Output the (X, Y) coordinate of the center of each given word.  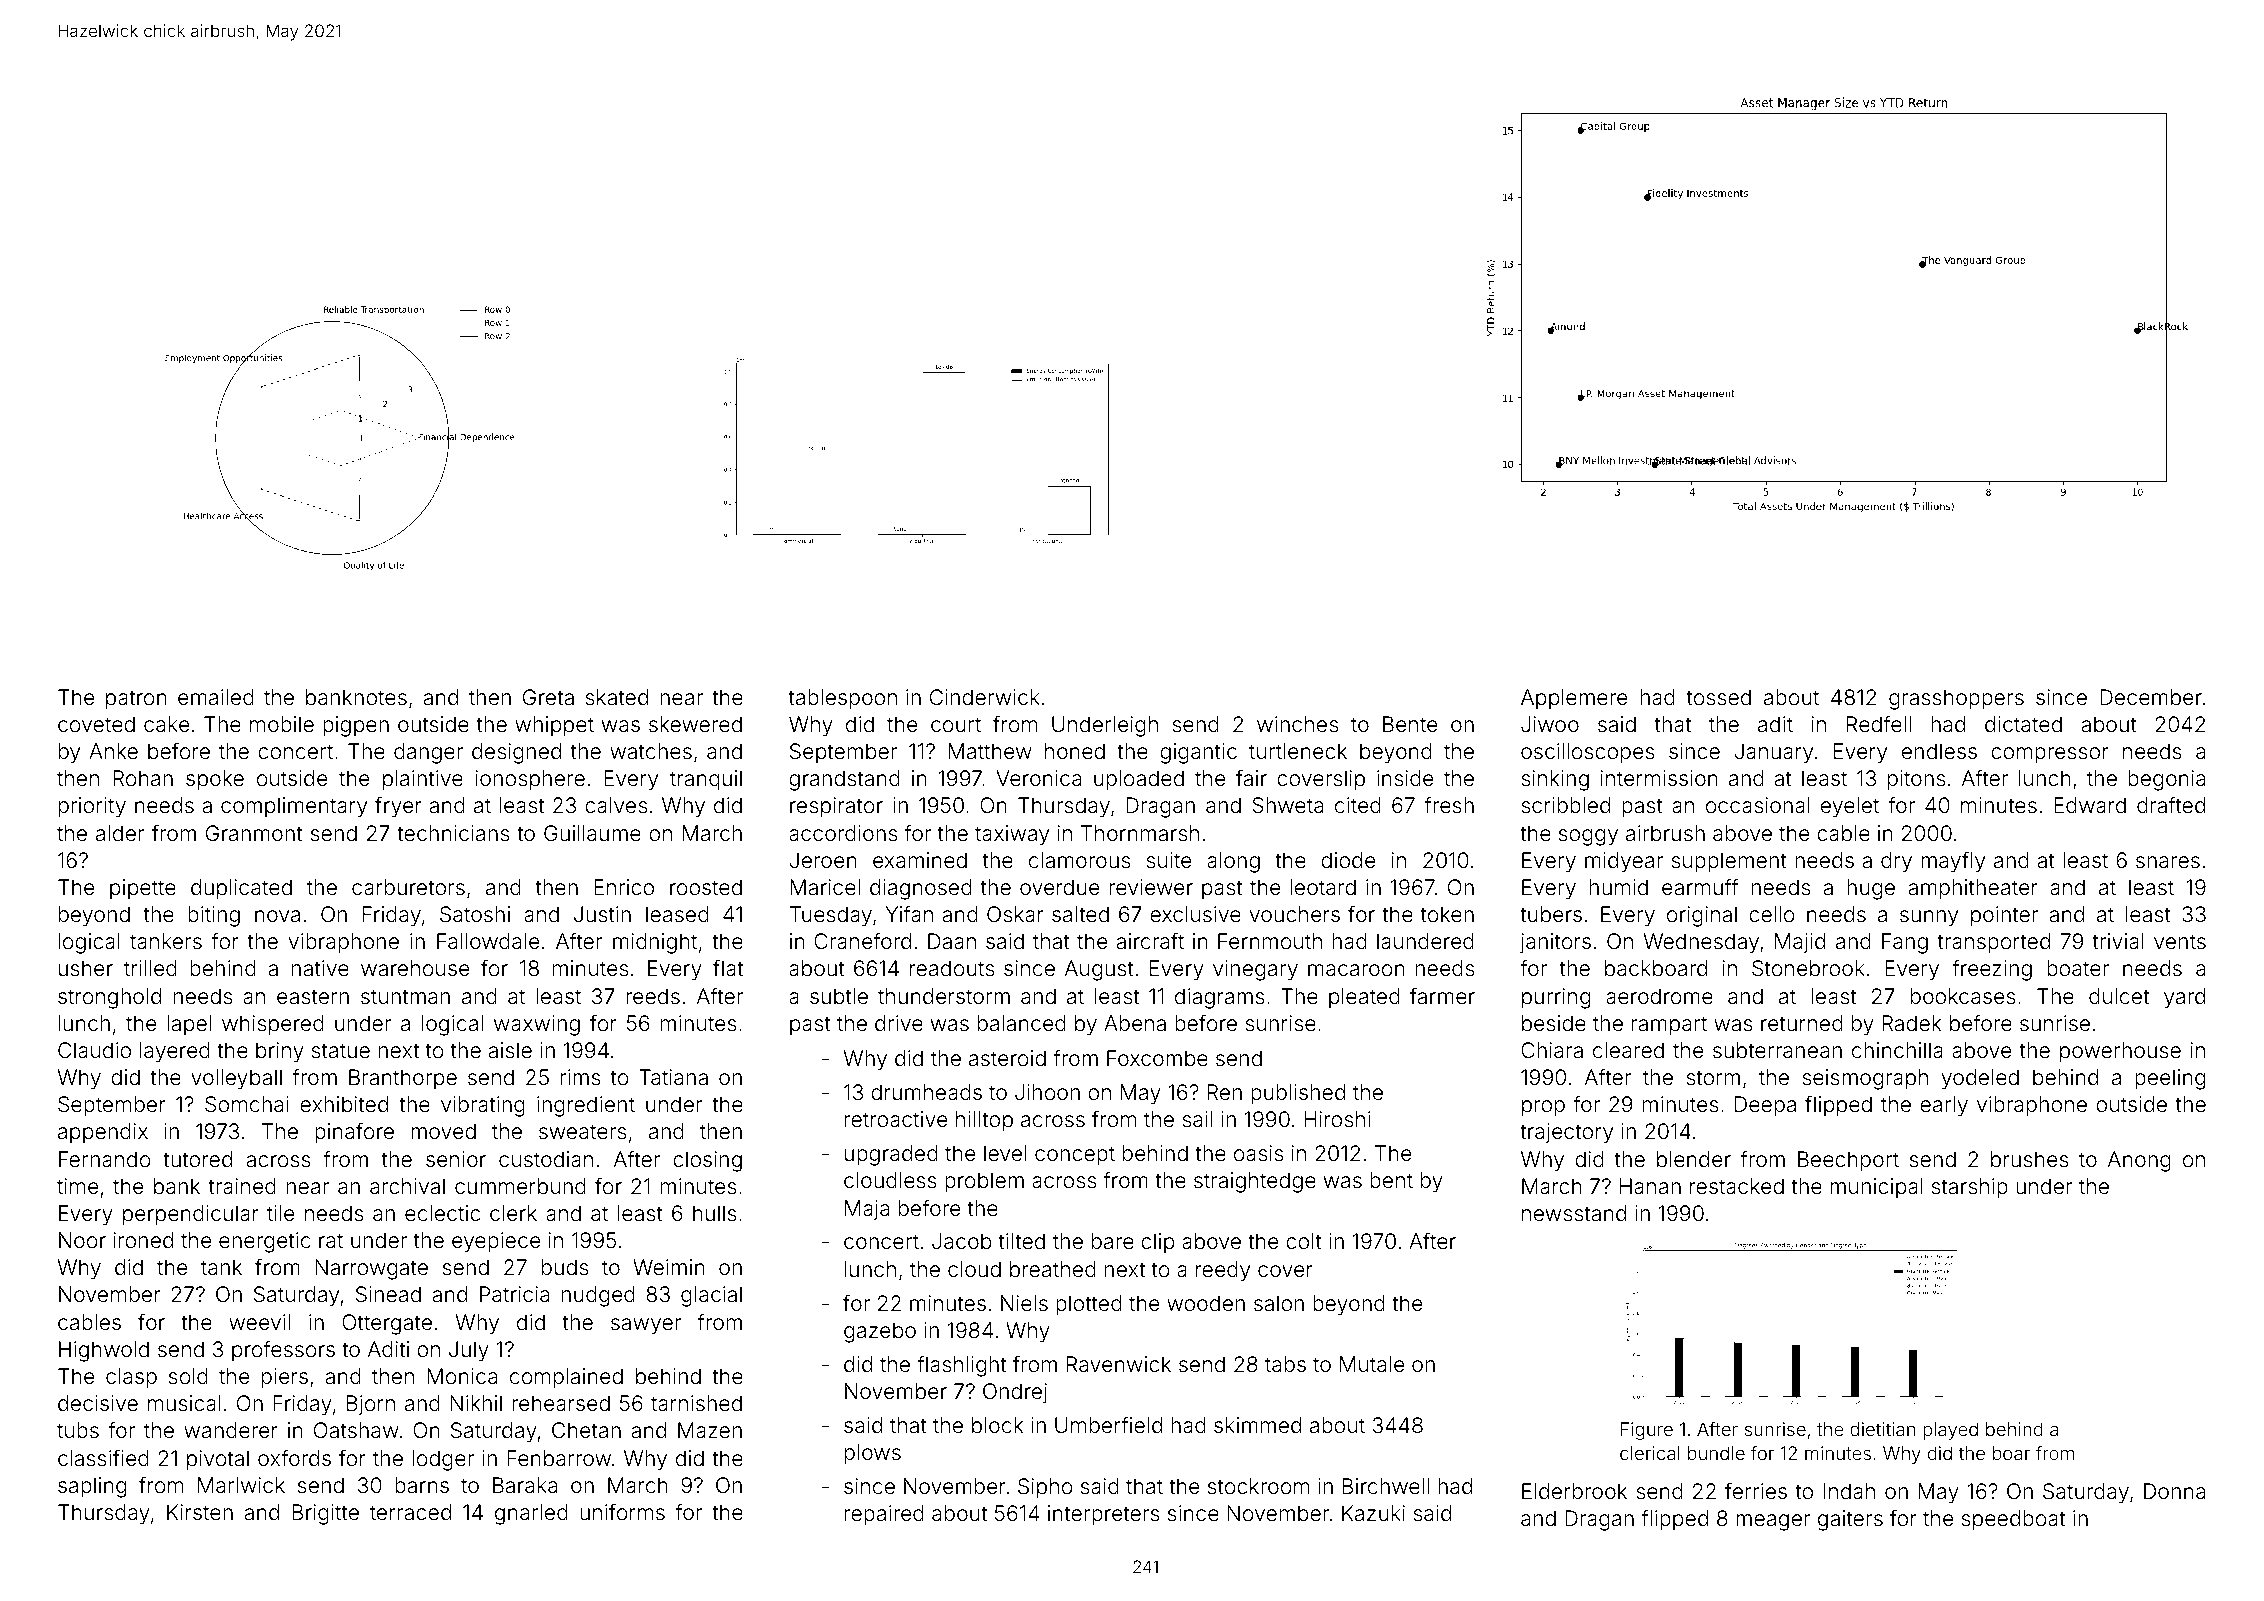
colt (1304, 1241)
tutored (197, 1159)
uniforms (622, 1511)
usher (86, 968)
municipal (1876, 1188)
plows (873, 1454)
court (956, 724)
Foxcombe (1157, 1058)
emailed (216, 697)
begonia (2166, 780)
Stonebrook (1808, 968)
